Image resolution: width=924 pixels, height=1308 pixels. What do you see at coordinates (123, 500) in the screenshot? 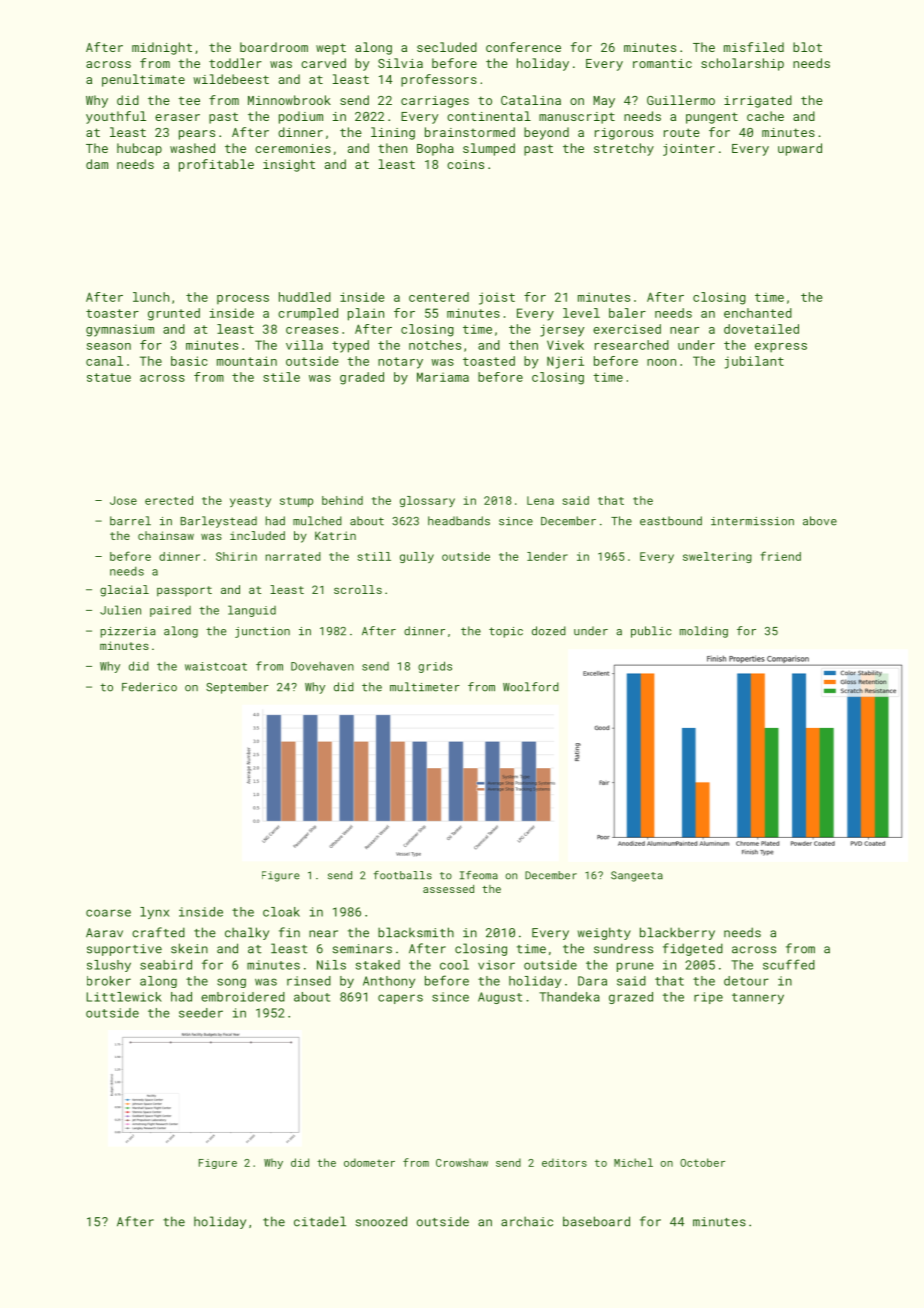
I see `Jose` at bounding box center [123, 500].
